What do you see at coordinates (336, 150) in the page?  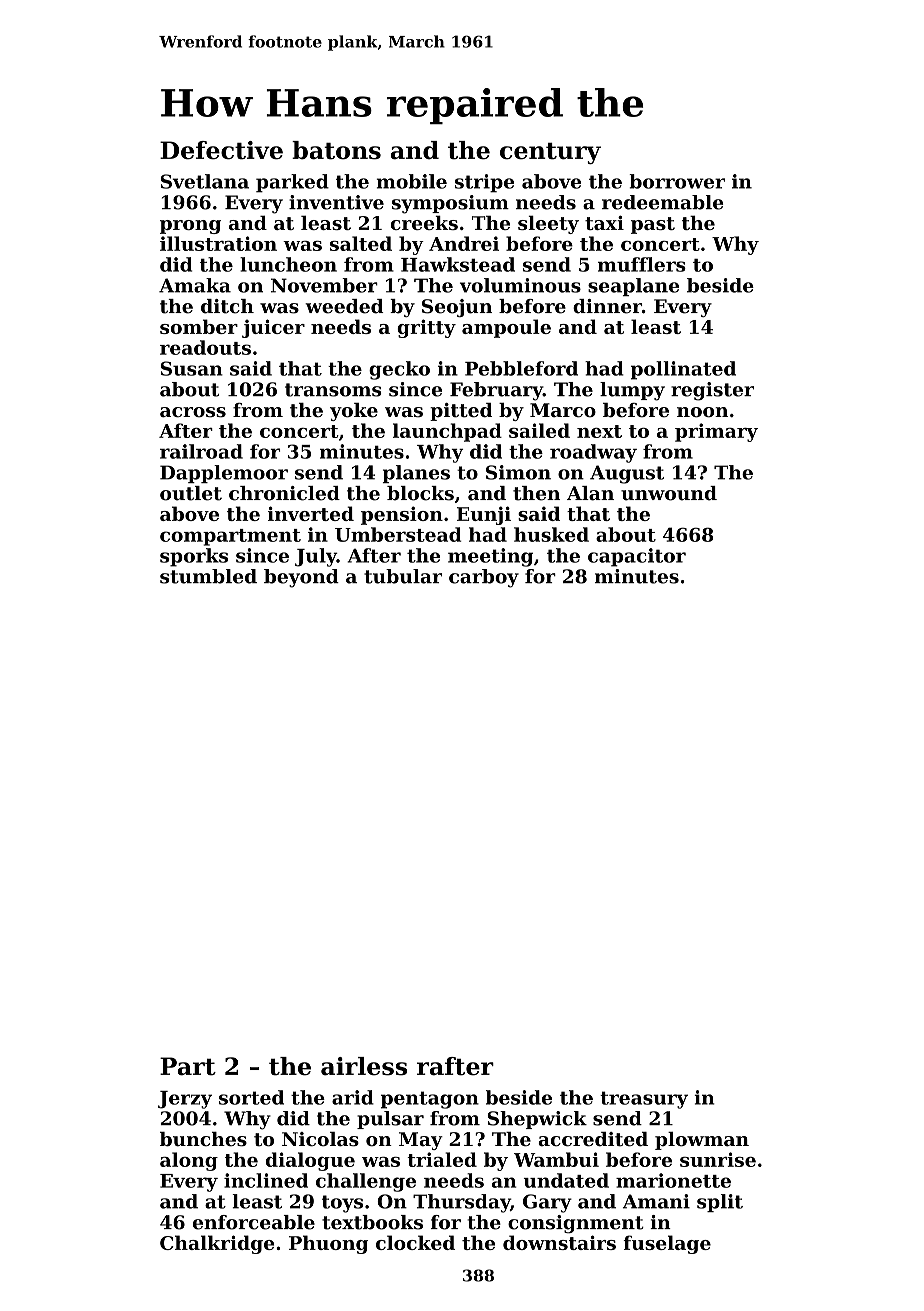 I see `batons` at bounding box center [336, 150].
